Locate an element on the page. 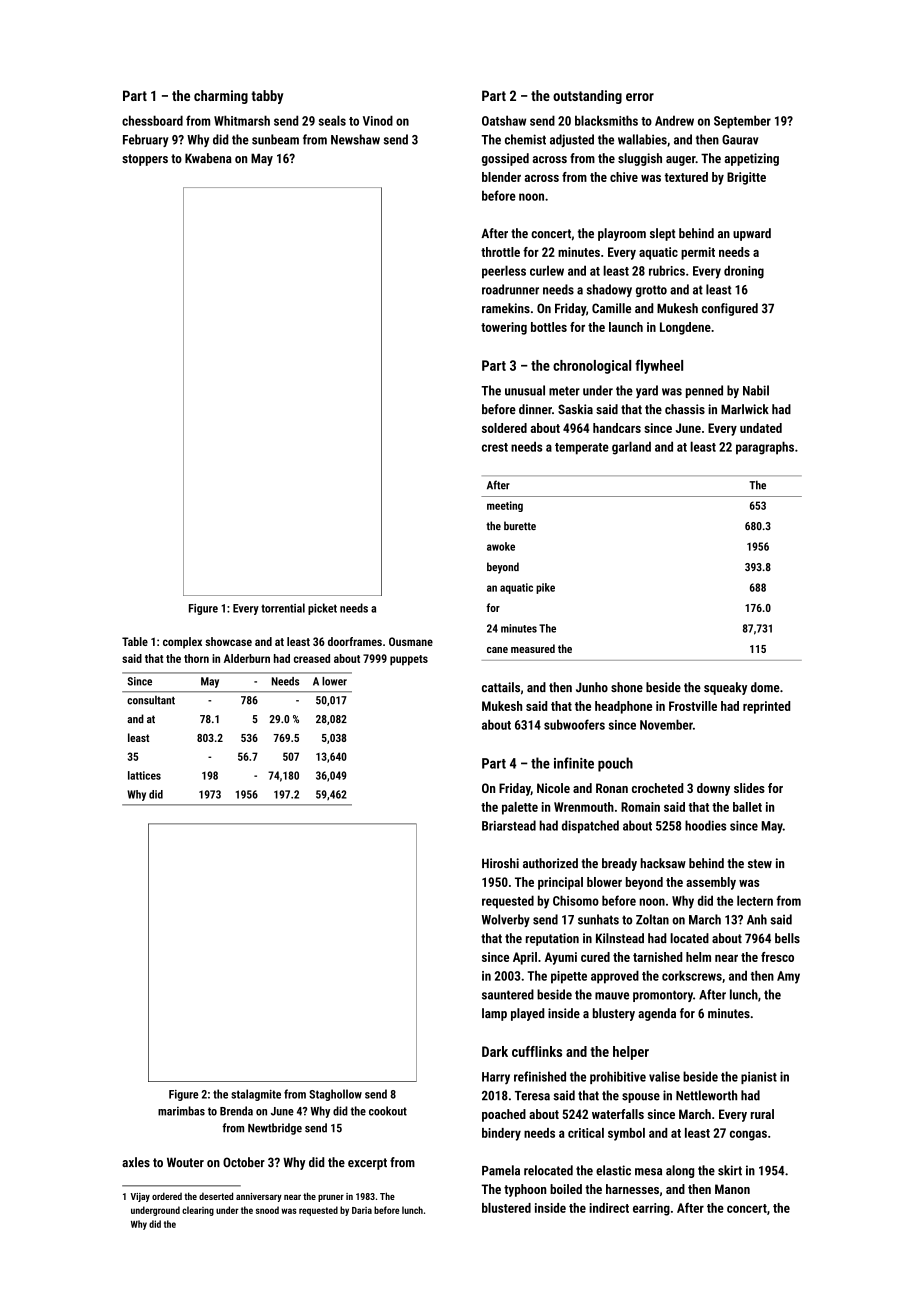  complex is located at coordinates (182, 643).
